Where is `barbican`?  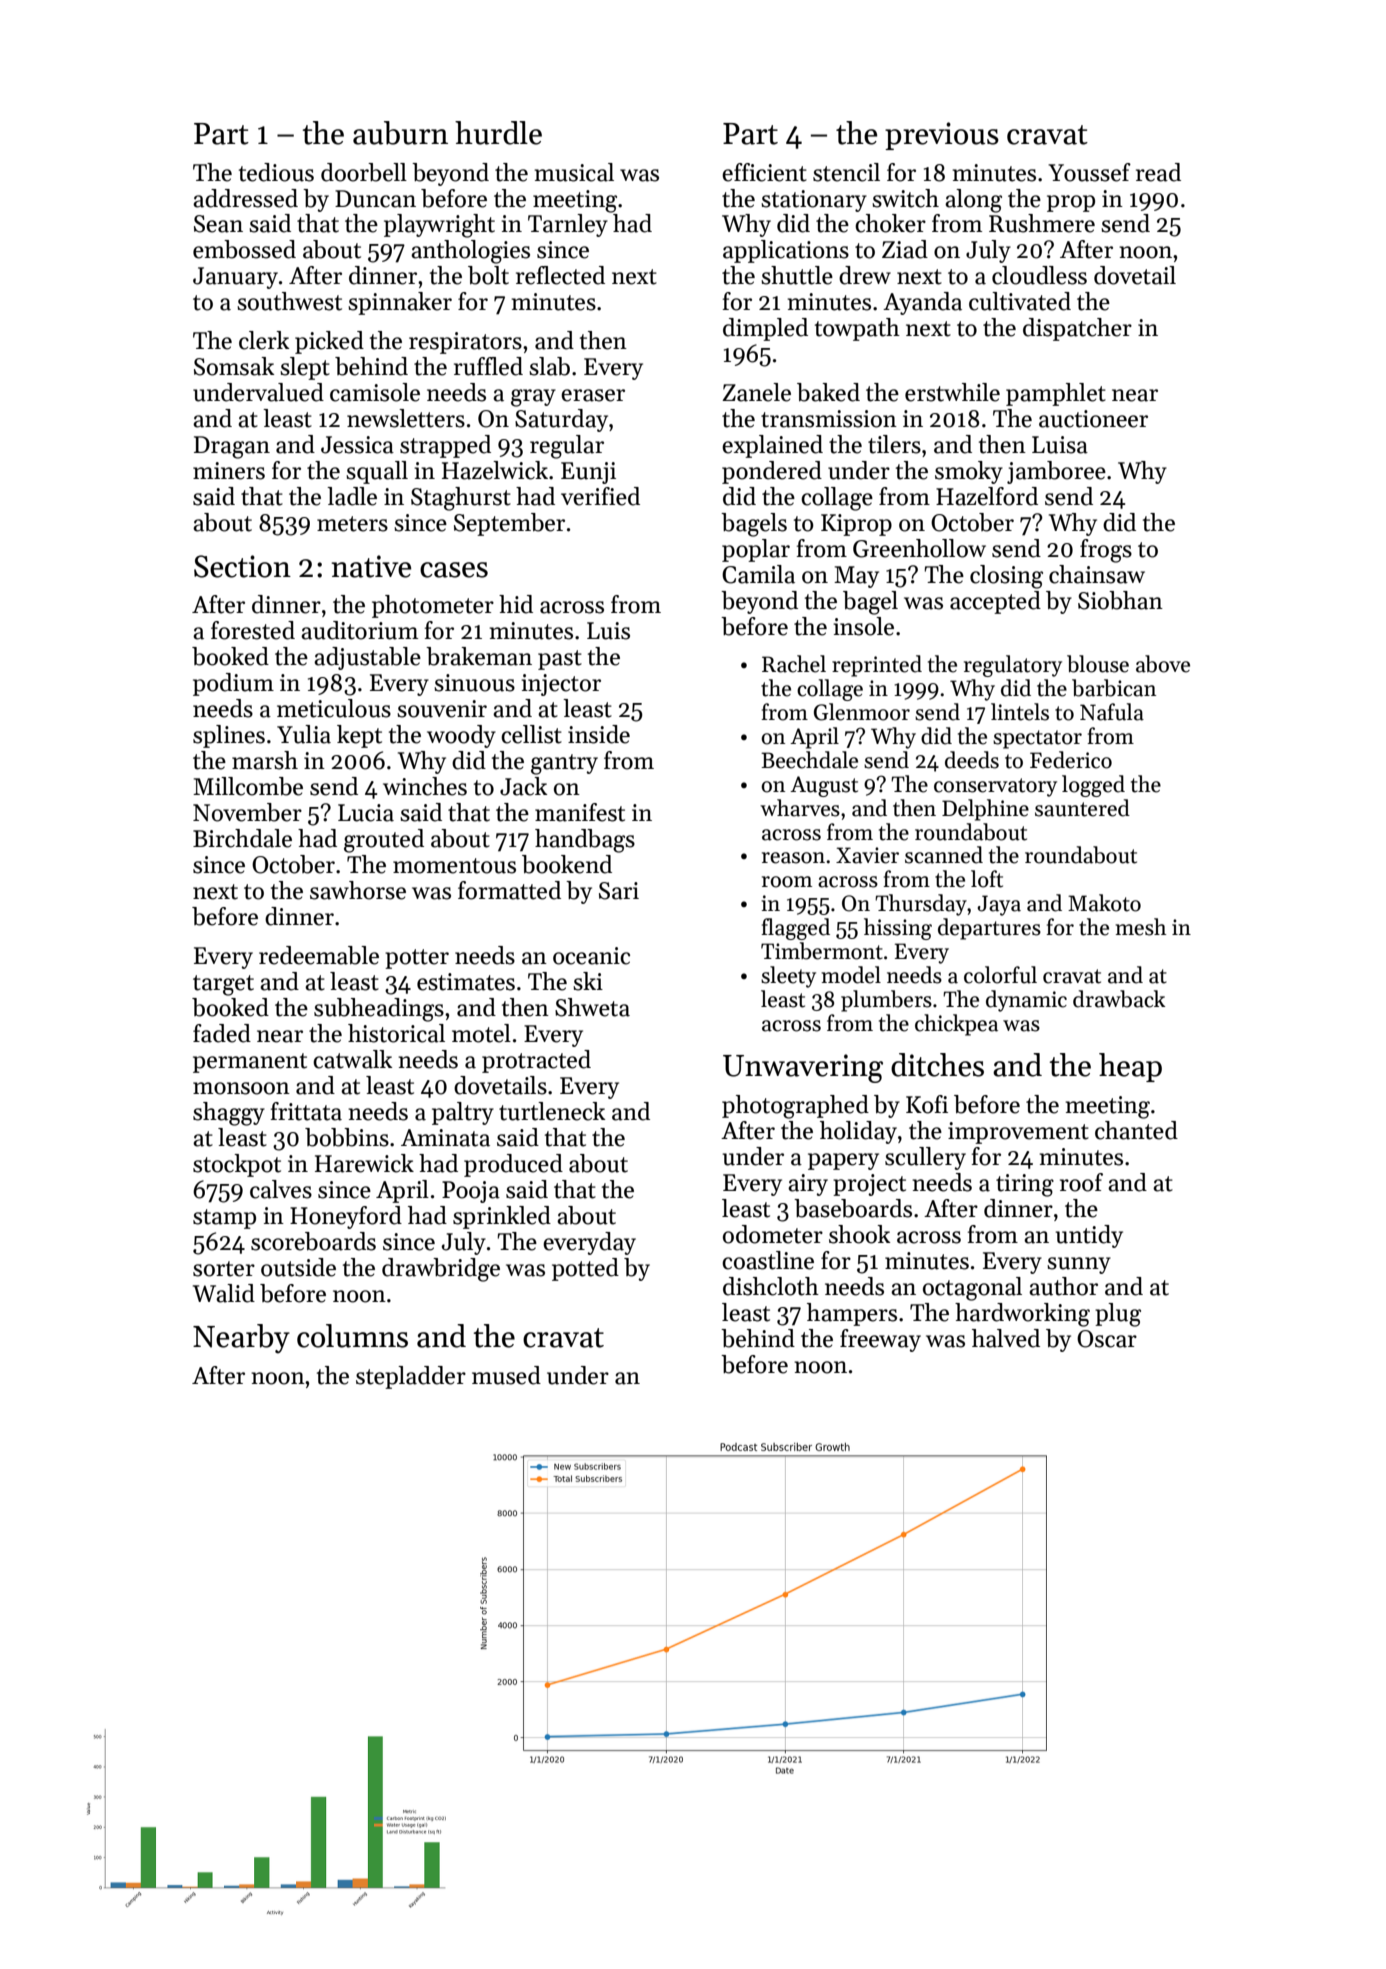 barbican is located at coordinates (1114, 688).
